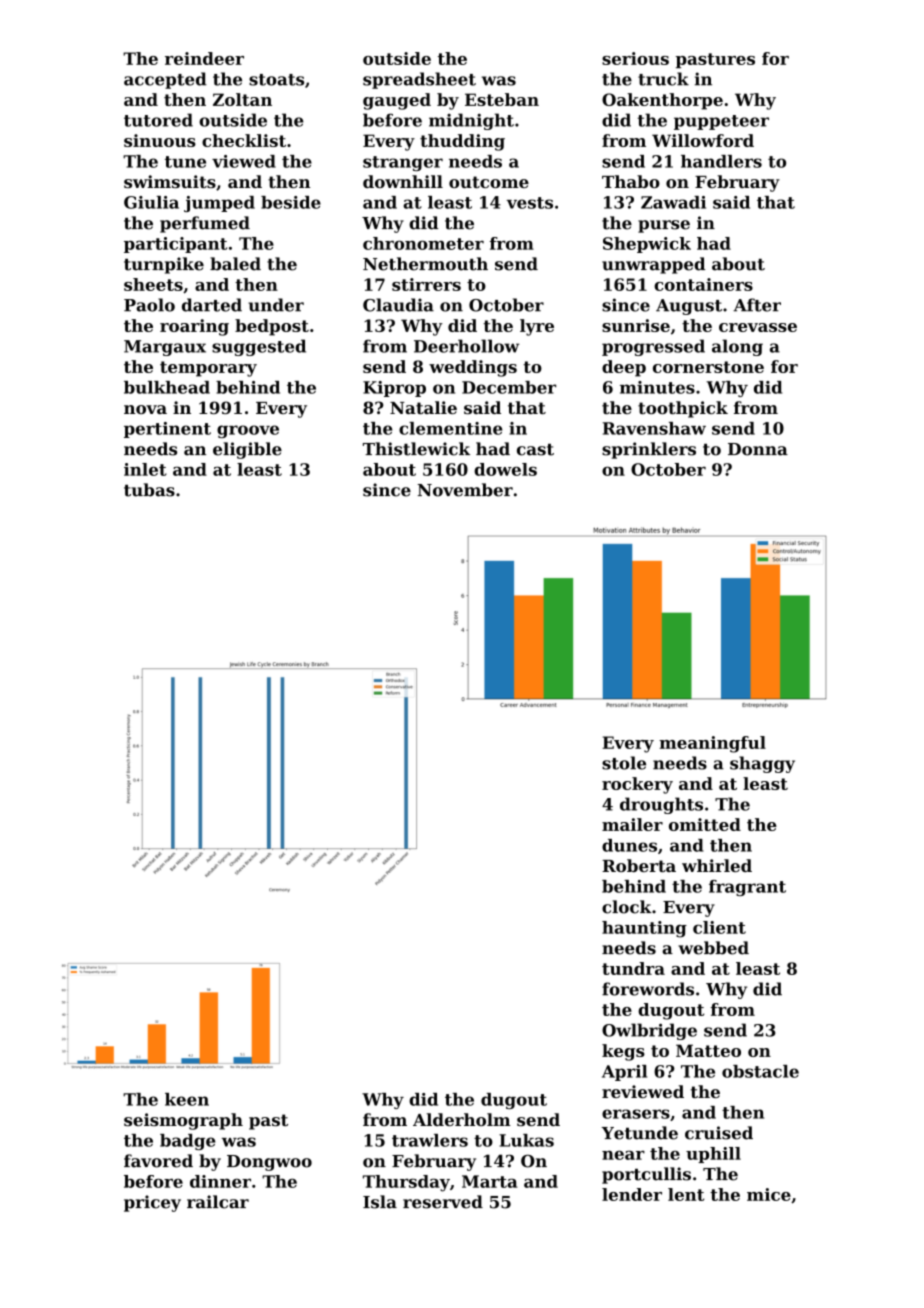  I want to click on midnight, so click(471, 121).
